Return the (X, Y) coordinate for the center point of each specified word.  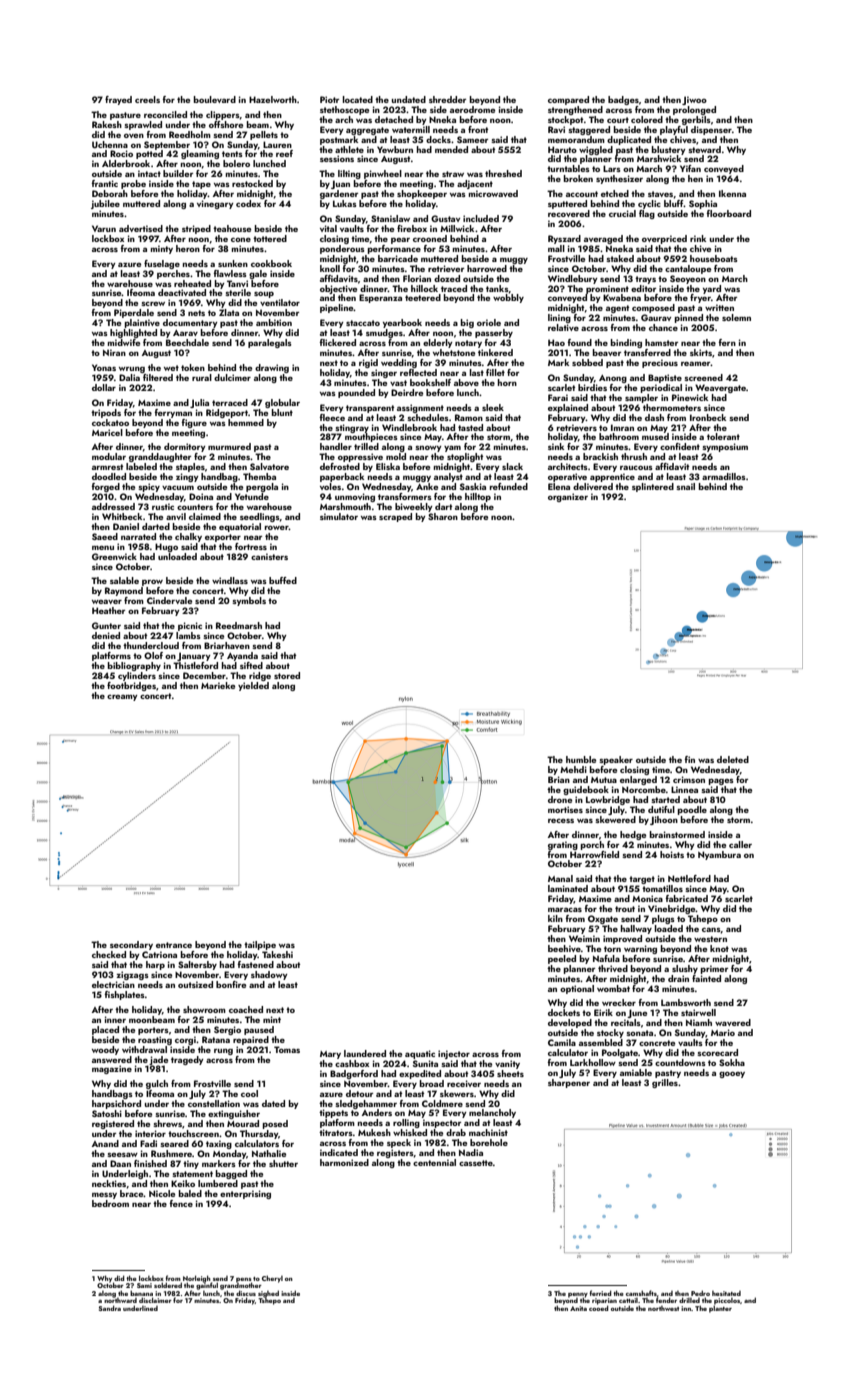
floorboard (728, 213)
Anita (578, 1308)
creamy (122, 698)
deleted (733, 759)
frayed (118, 100)
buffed (283, 580)
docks (438, 139)
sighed (268, 1294)
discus (246, 1293)
